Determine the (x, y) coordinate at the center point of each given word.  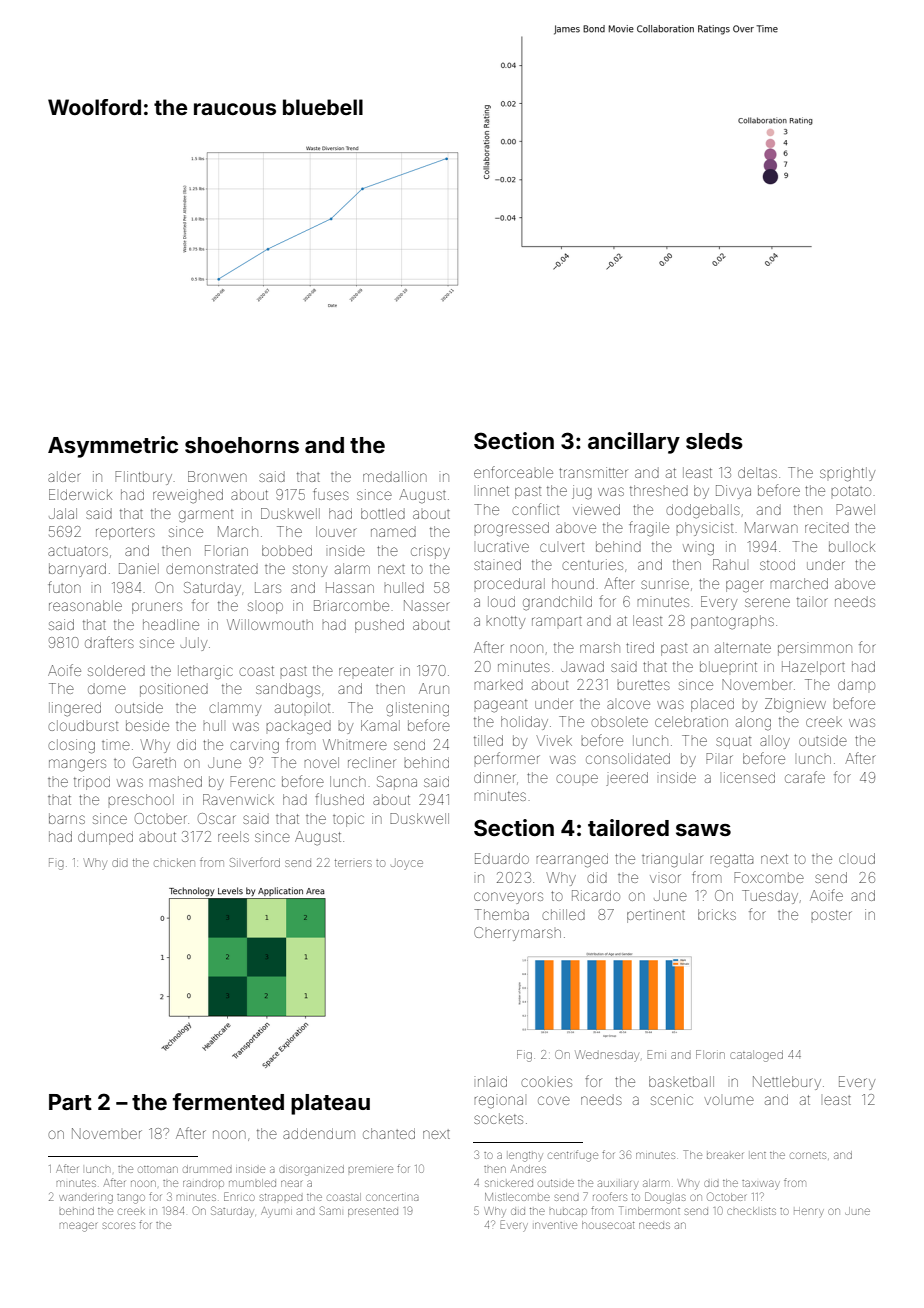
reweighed (188, 496)
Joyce (407, 865)
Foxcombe (769, 877)
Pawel (855, 509)
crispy (430, 552)
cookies (546, 1081)
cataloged (756, 1056)
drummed (207, 1169)
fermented (228, 1101)
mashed (175, 781)
